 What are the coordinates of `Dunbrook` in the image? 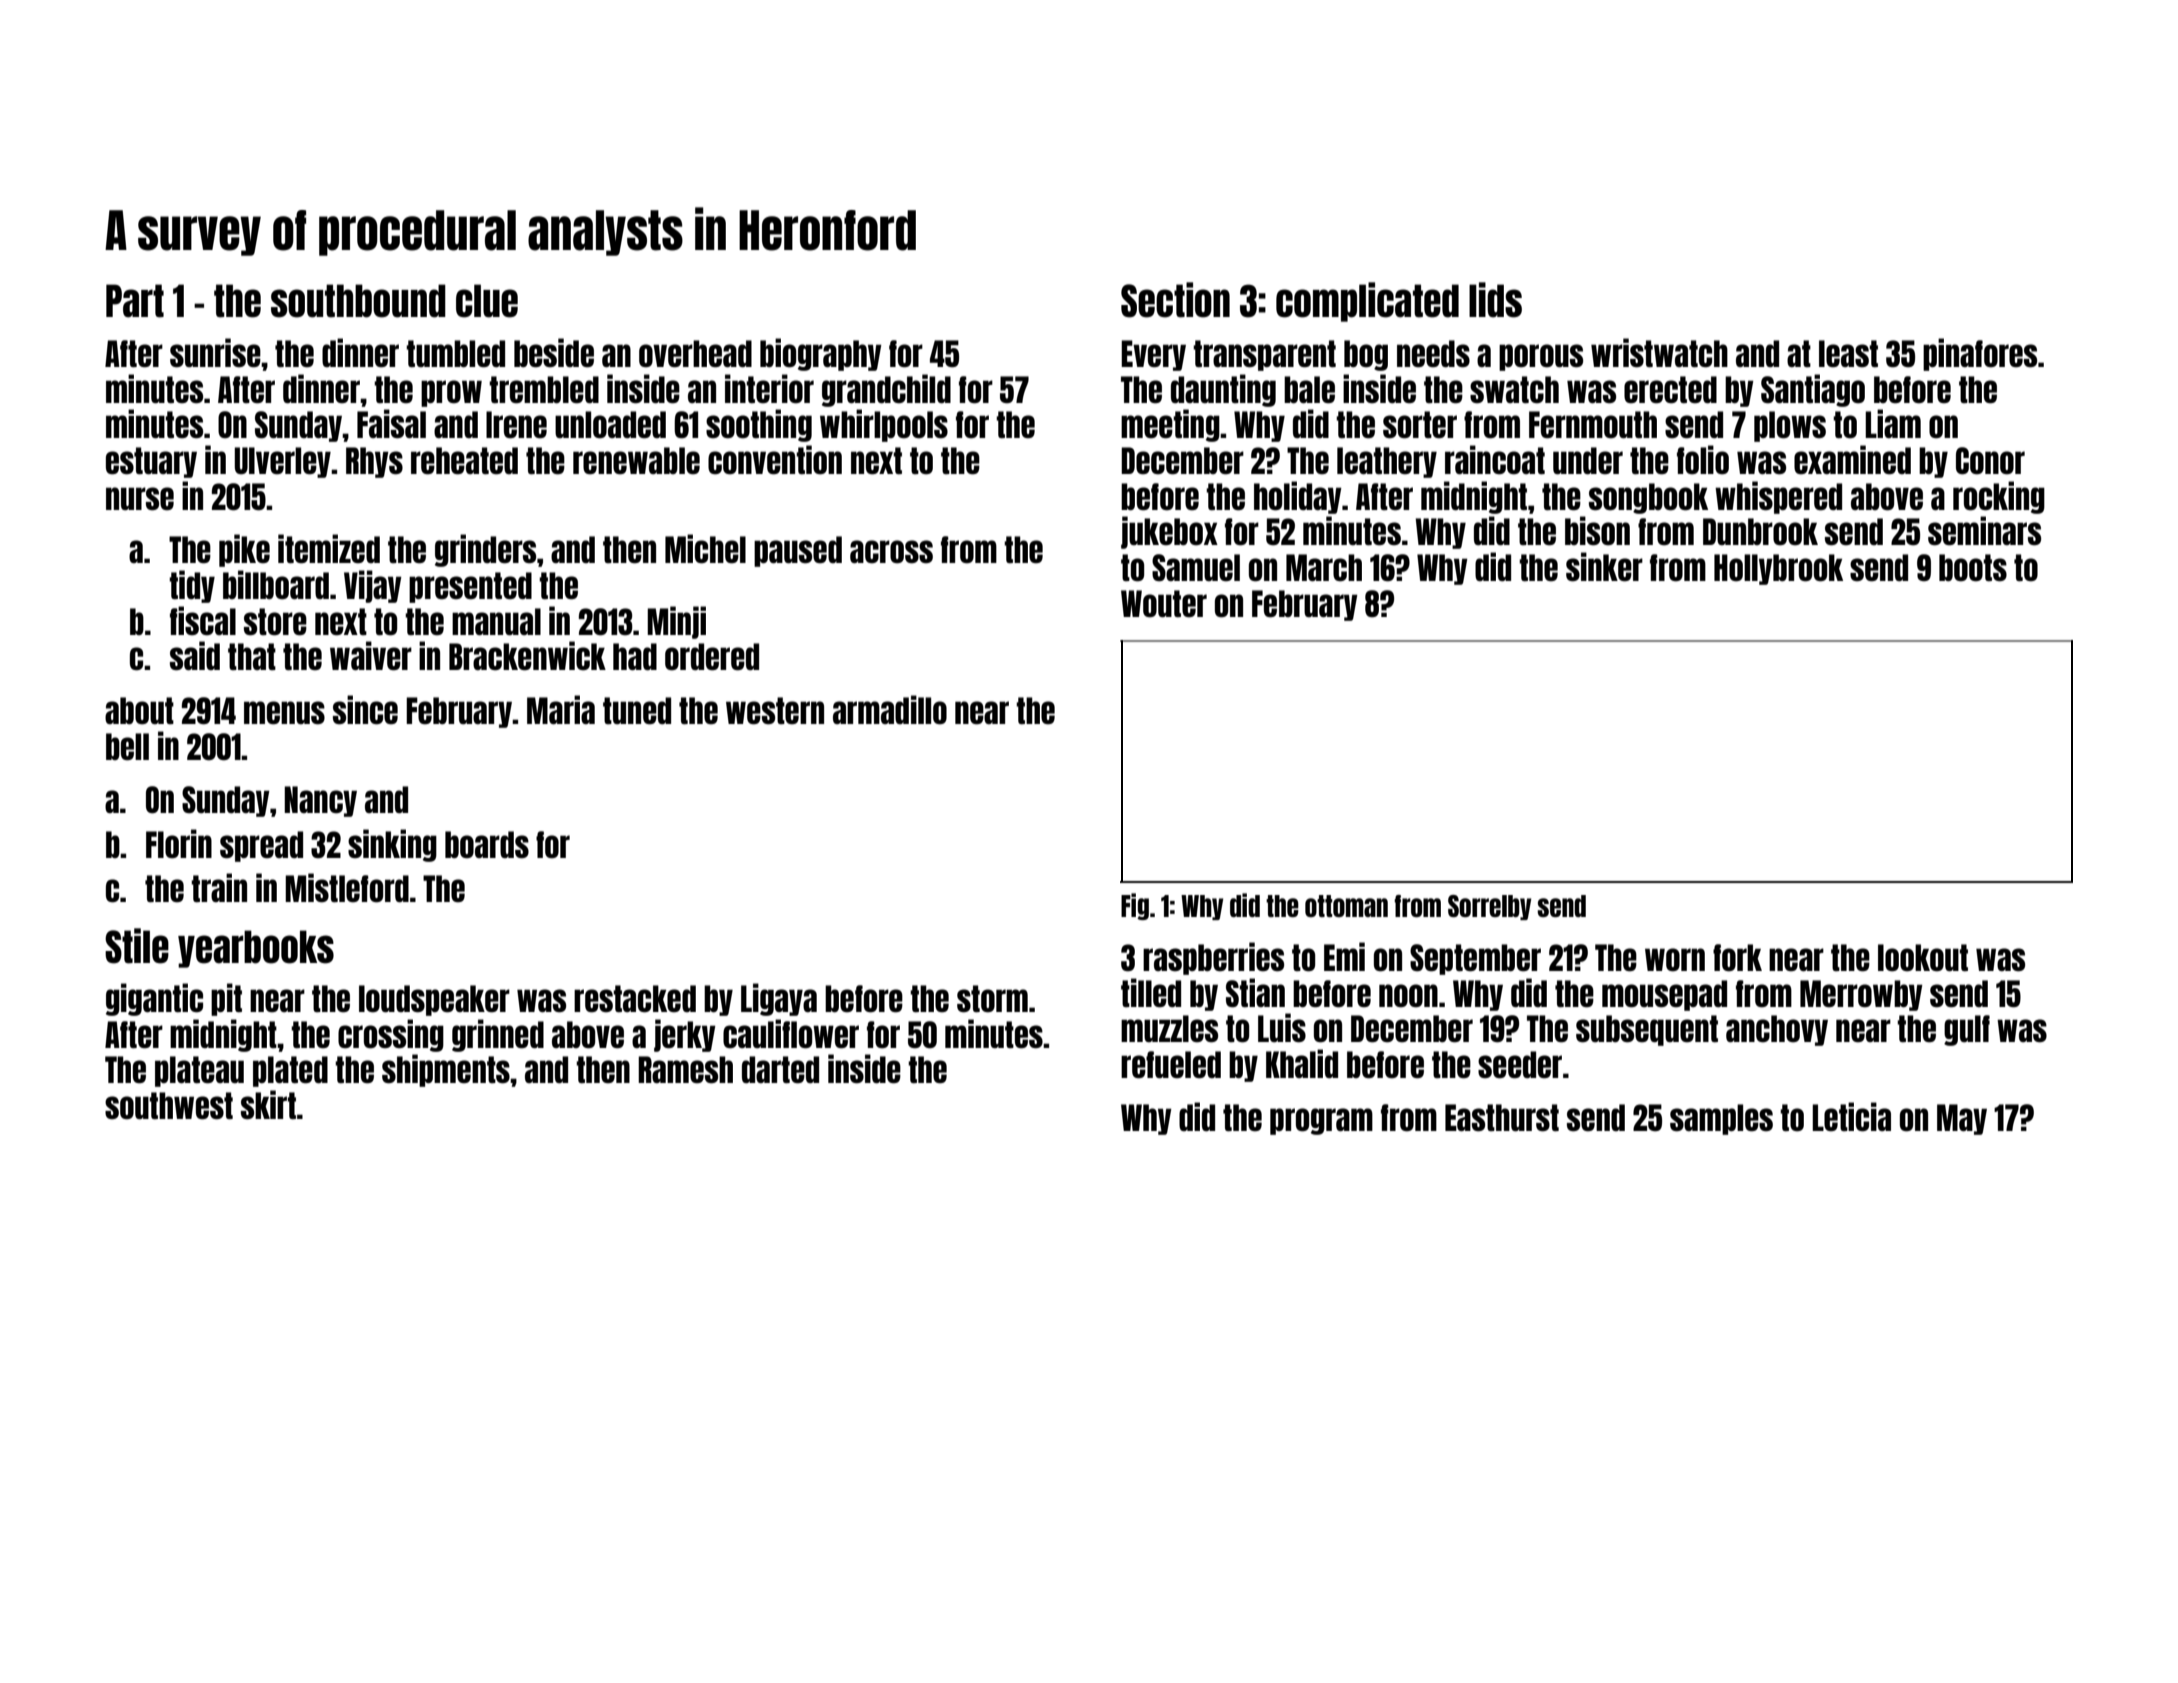 It's located at (1760, 532).
